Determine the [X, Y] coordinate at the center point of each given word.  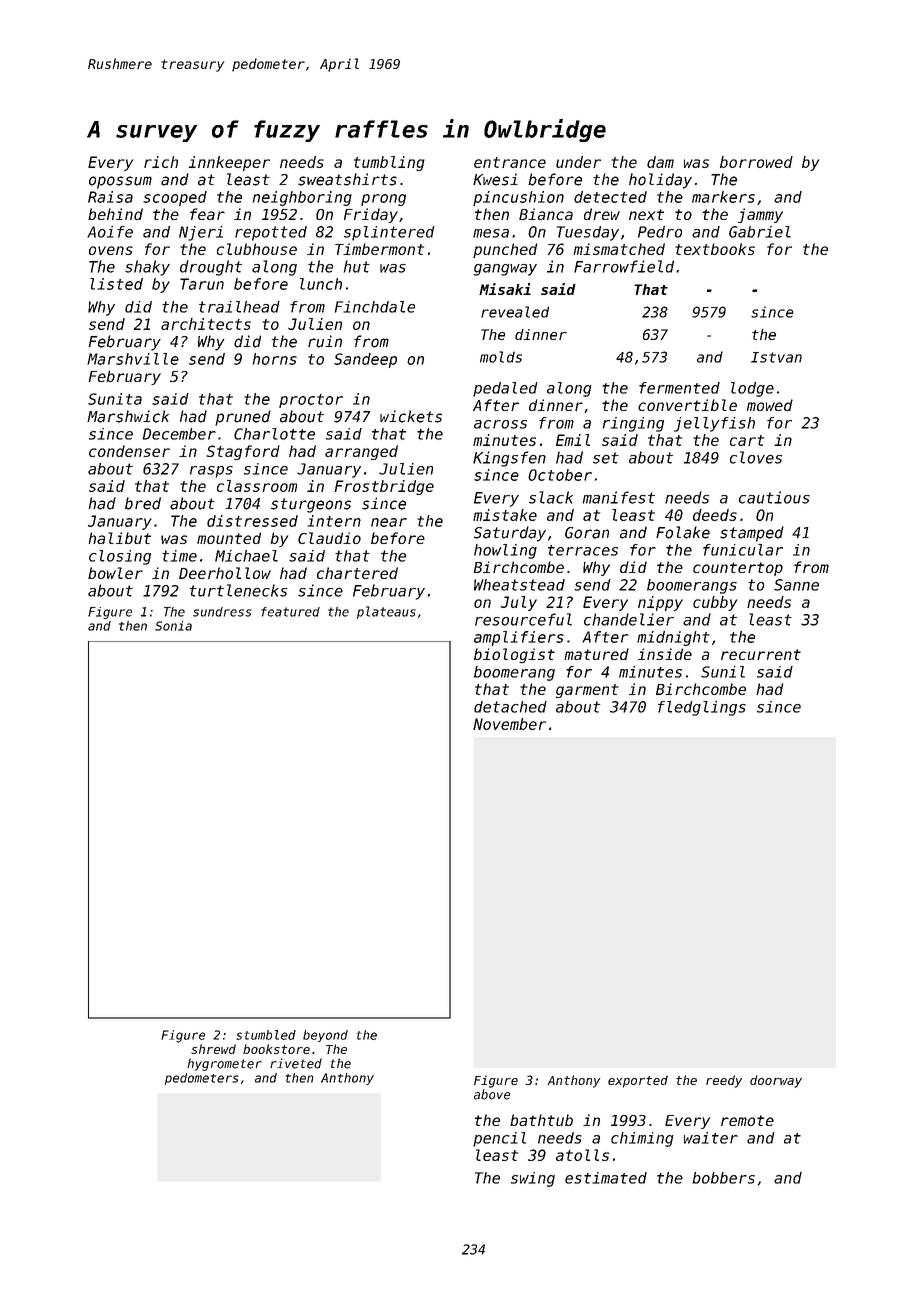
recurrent [761, 654]
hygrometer [224, 1064]
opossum [120, 182]
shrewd [213, 1049]
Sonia [173, 626]
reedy [724, 1081]
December [179, 434]
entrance [510, 162]
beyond [325, 1036]
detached [510, 707]
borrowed [756, 162]
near [389, 522]
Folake [683, 532]
